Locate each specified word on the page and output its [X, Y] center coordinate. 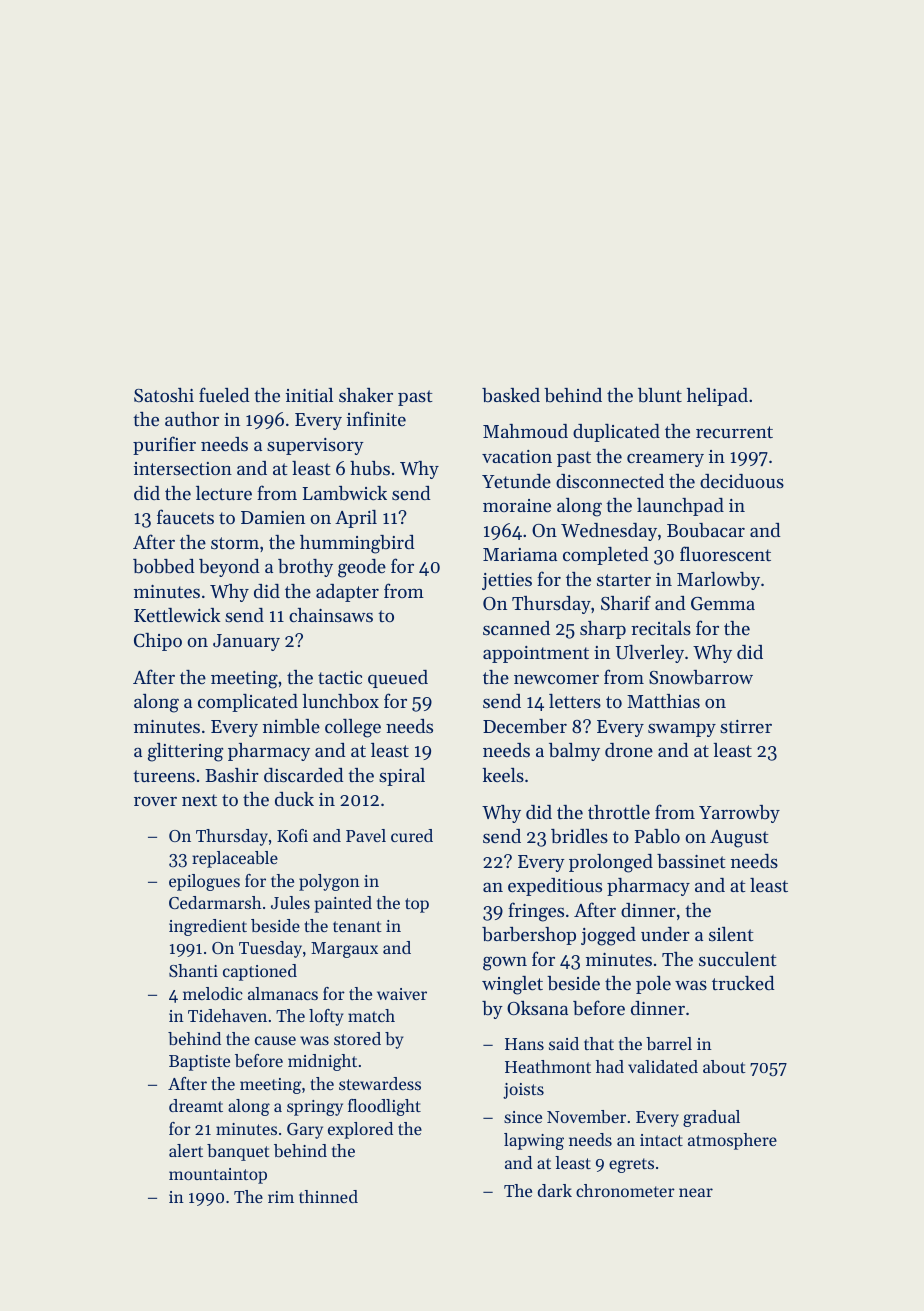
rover [155, 801]
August [739, 839]
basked [511, 395]
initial [309, 395]
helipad [717, 397]
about [724, 1066]
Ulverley [650, 654]
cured [412, 835]
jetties [507, 581]
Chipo [158, 642]
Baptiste [199, 1063]
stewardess [380, 1083]
